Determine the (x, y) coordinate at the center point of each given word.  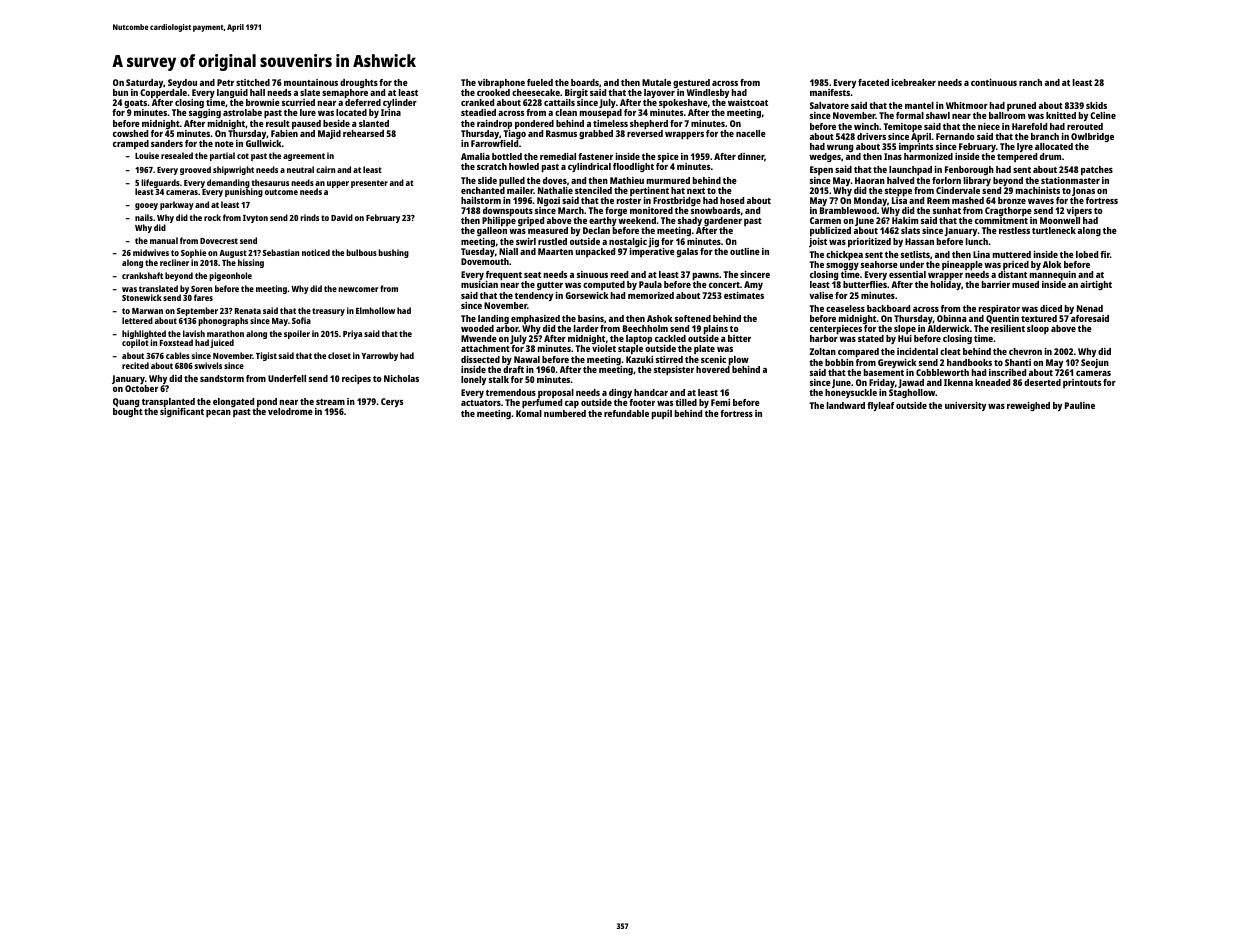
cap (572, 404)
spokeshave (683, 103)
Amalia (475, 156)
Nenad (1090, 308)
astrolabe (242, 112)
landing (493, 320)
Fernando (955, 136)
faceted (873, 82)
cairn (325, 169)
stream (330, 402)
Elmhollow (375, 310)
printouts (1082, 383)
